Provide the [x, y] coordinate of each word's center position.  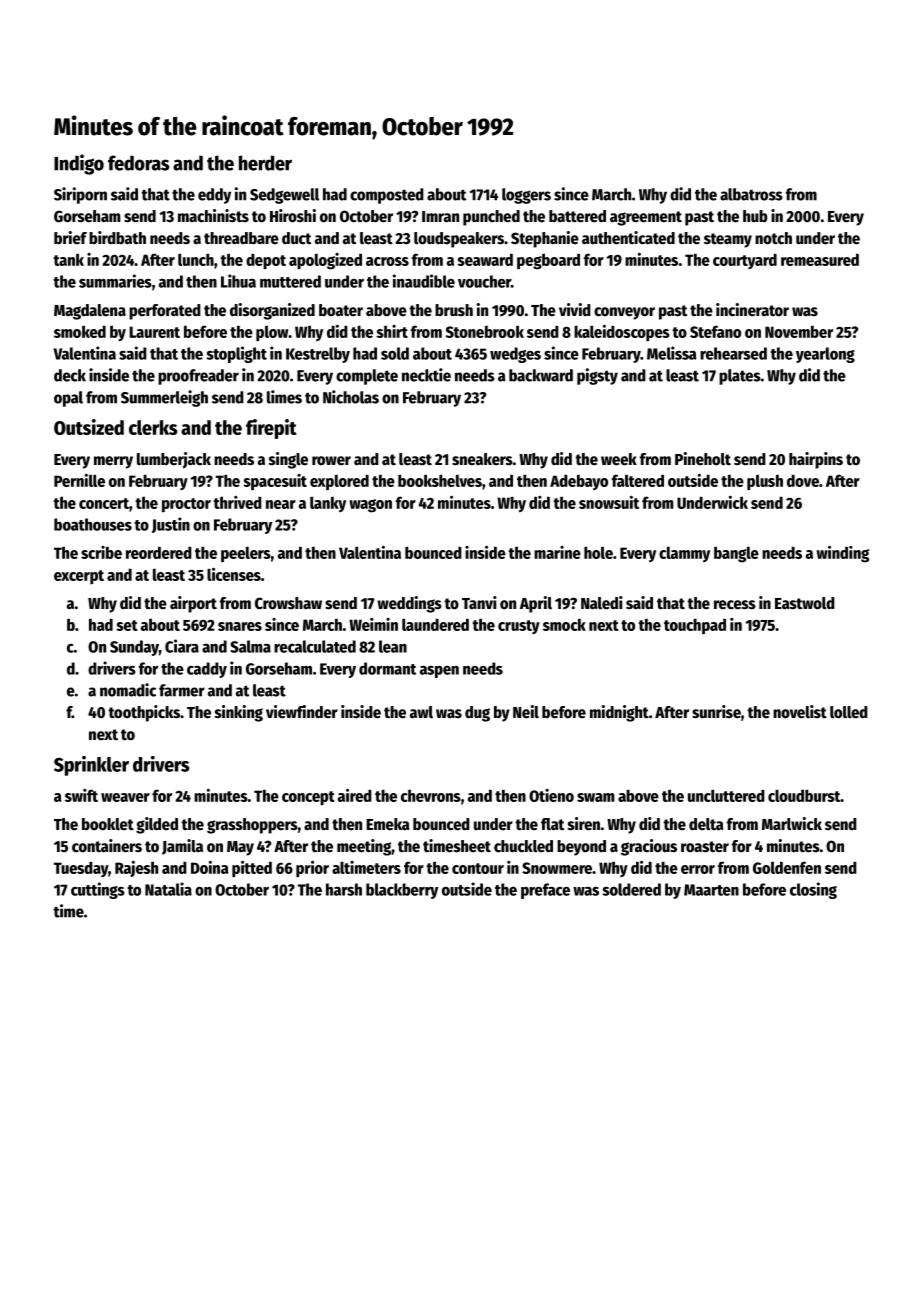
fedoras [138, 163]
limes [284, 397]
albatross [751, 194]
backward [541, 375]
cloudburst [804, 795]
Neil [526, 712]
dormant [387, 668]
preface [545, 891]
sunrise [716, 712]
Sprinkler [91, 766]
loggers [526, 196]
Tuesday [81, 869]
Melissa [671, 353]
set [127, 625]
